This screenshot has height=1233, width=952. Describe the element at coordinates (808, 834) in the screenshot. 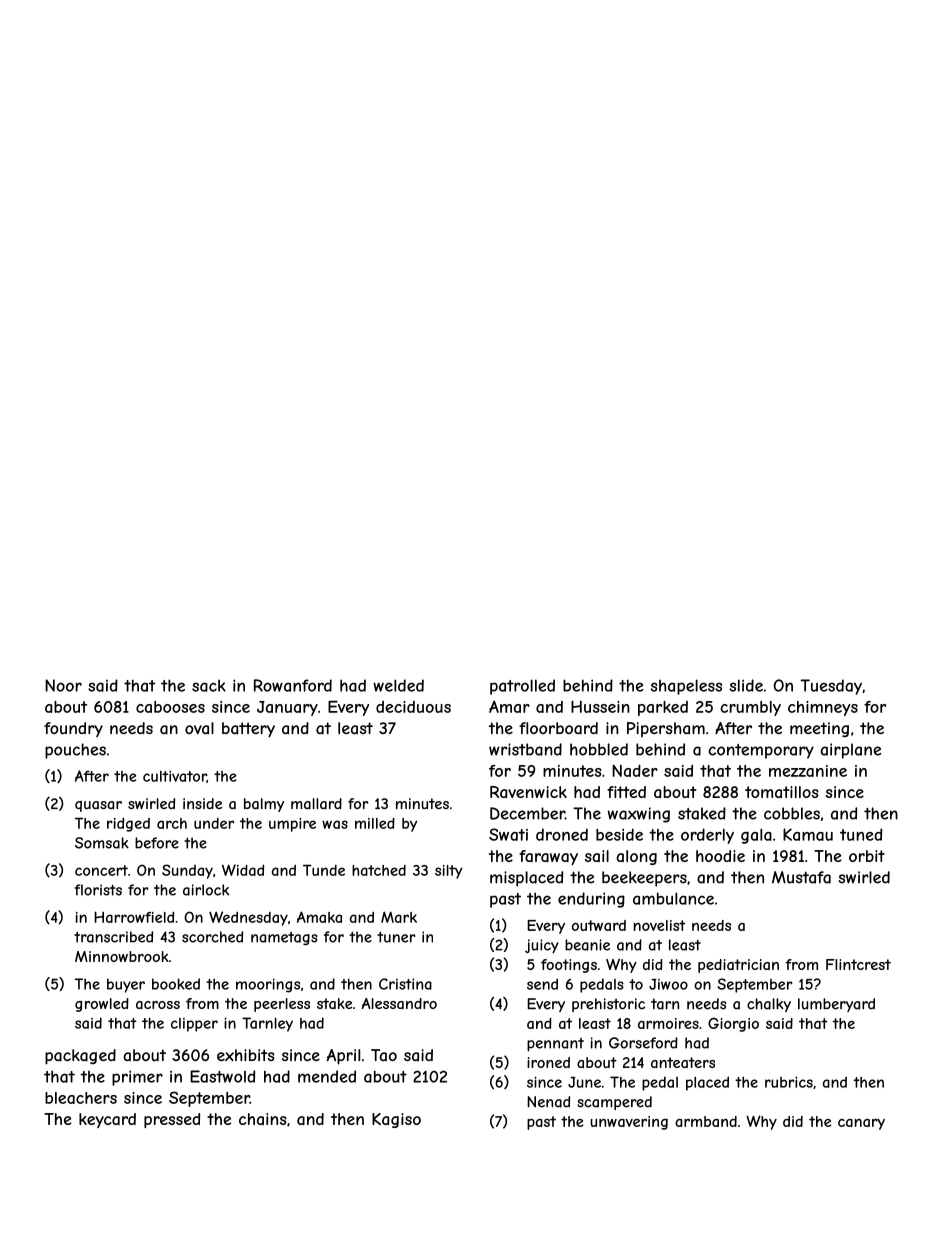

I see `Kamau` at that location.
